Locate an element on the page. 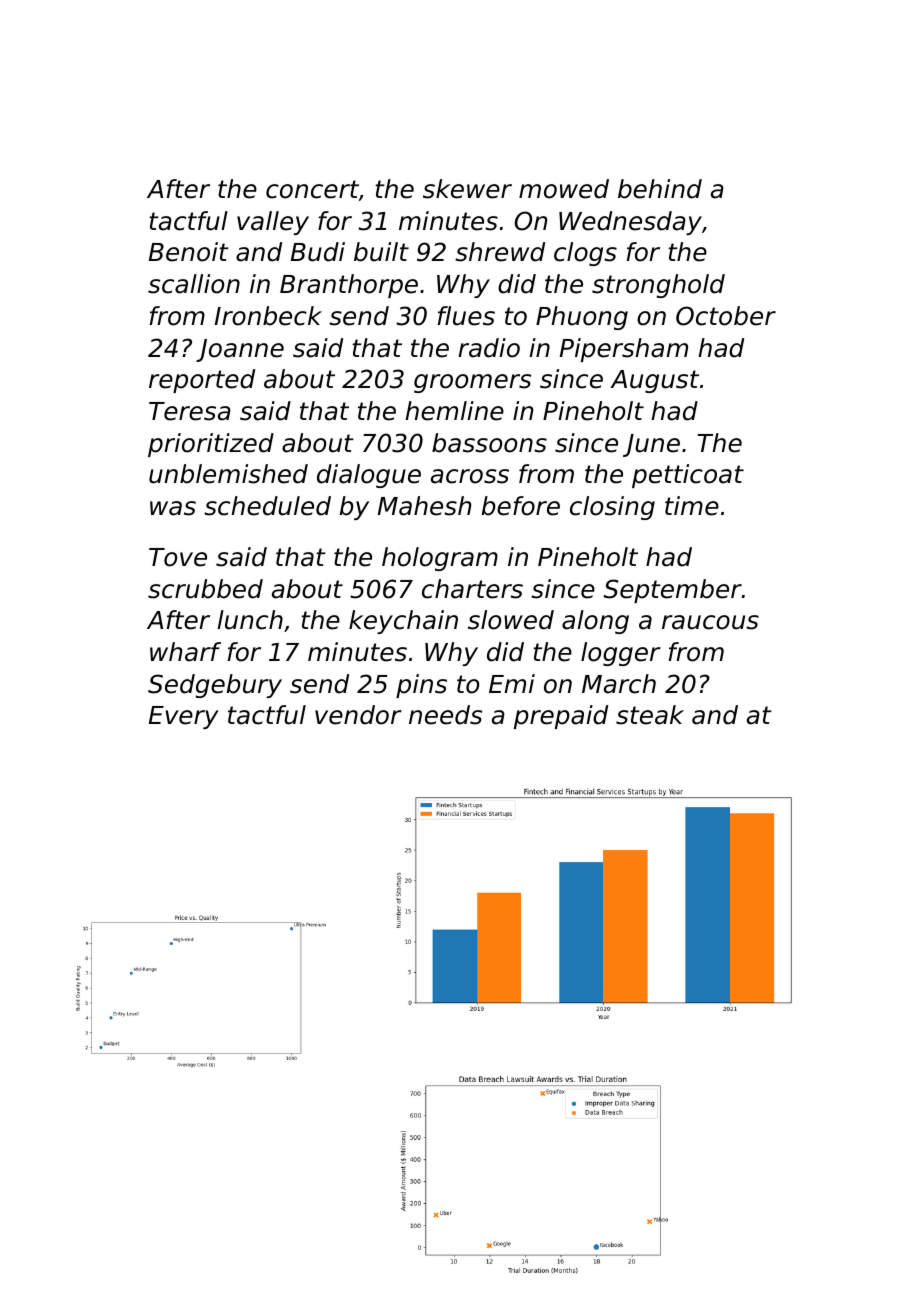  shrewd is located at coordinates (500, 252).
